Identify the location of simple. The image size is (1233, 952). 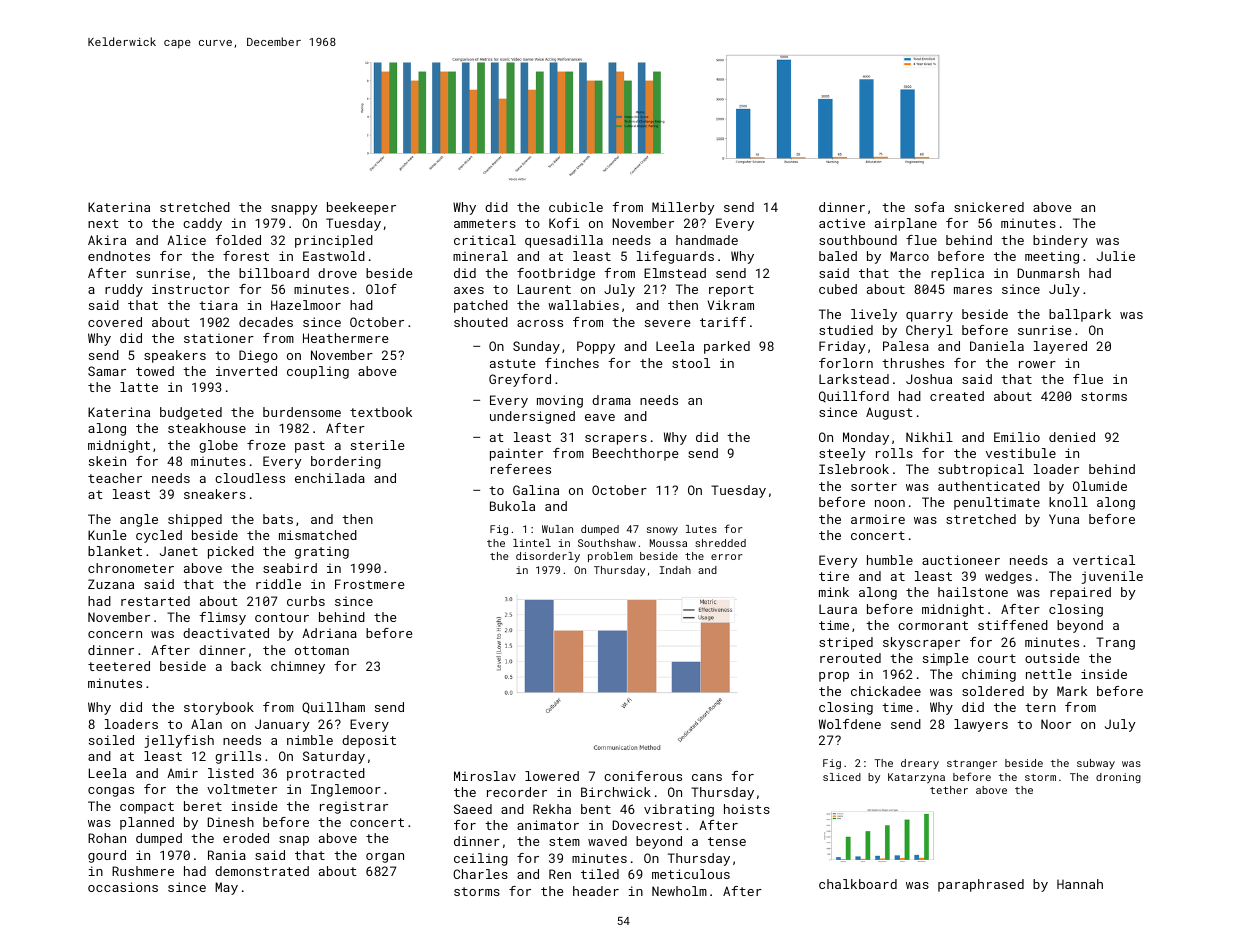
(946, 659).
